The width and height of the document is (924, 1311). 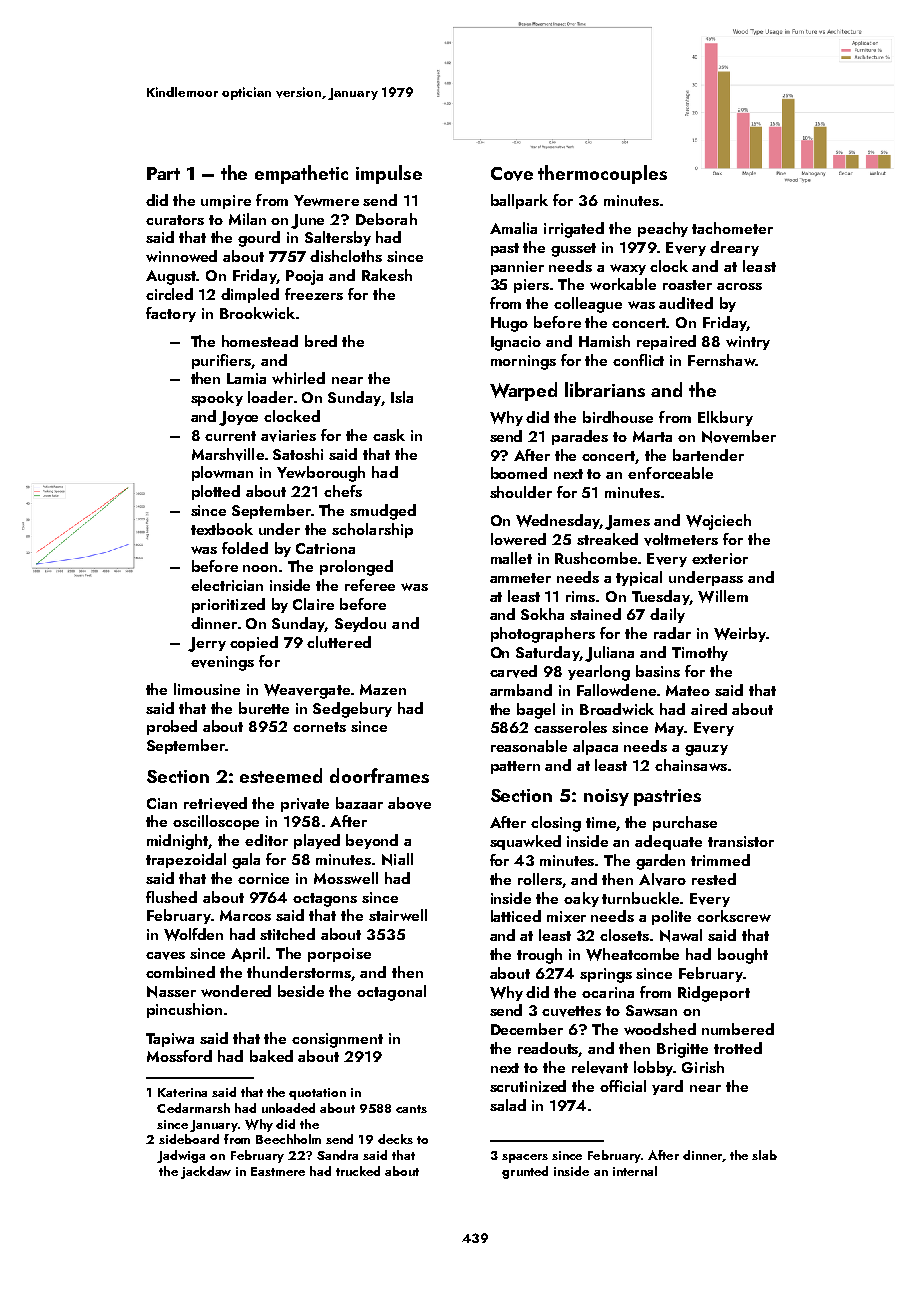 I want to click on sideboard, so click(x=189, y=1139).
